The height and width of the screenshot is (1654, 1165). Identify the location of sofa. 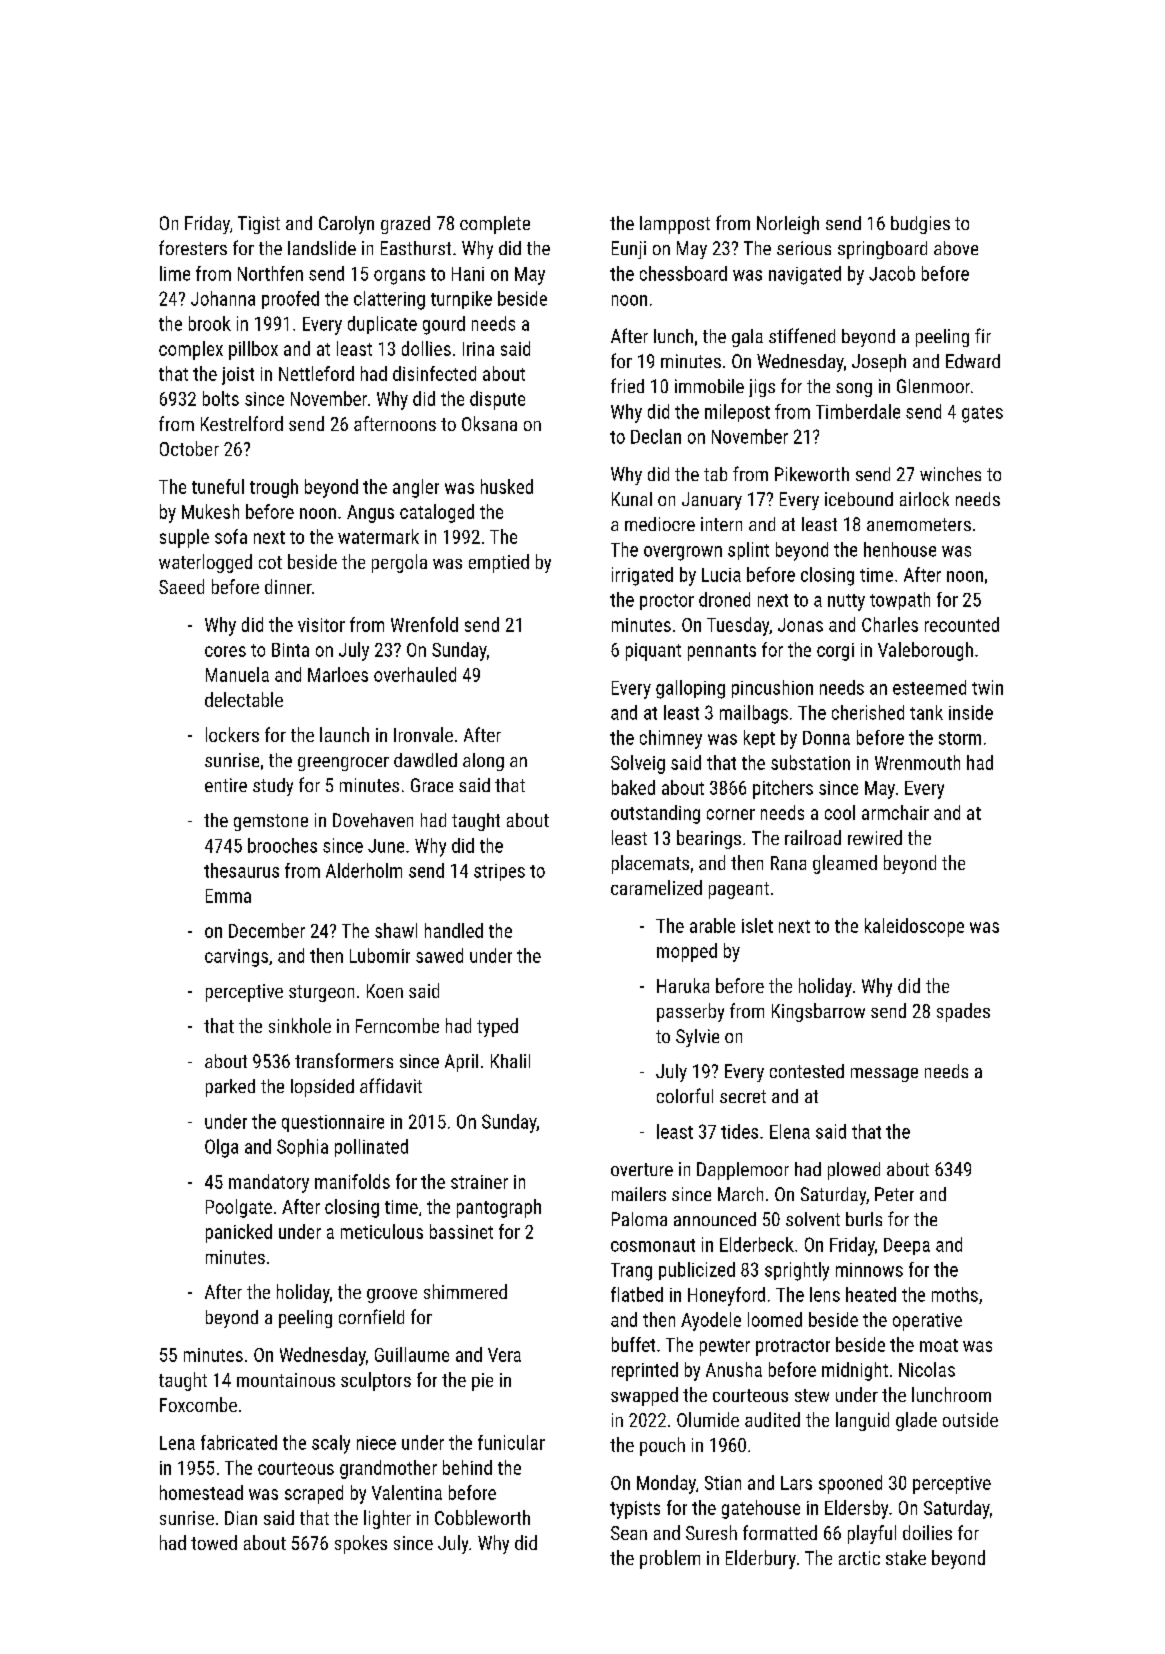
(231, 536).
